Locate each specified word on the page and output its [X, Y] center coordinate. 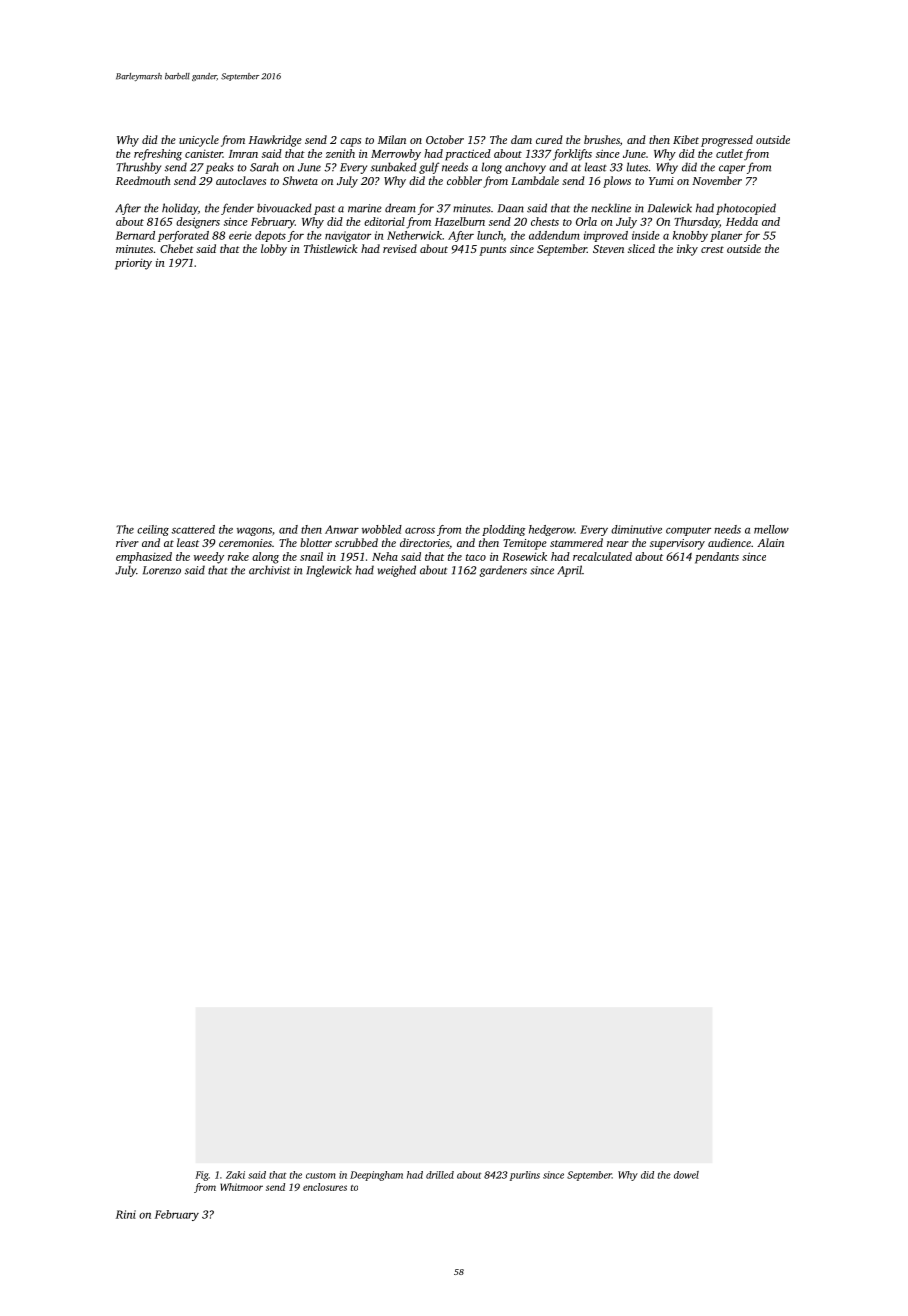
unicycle [199, 141]
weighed [397, 571]
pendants [717, 558]
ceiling [153, 530]
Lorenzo [162, 570]
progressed [727, 141]
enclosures [325, 1187]
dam [521, 139]
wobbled [382, 529]
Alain [770, 542]
